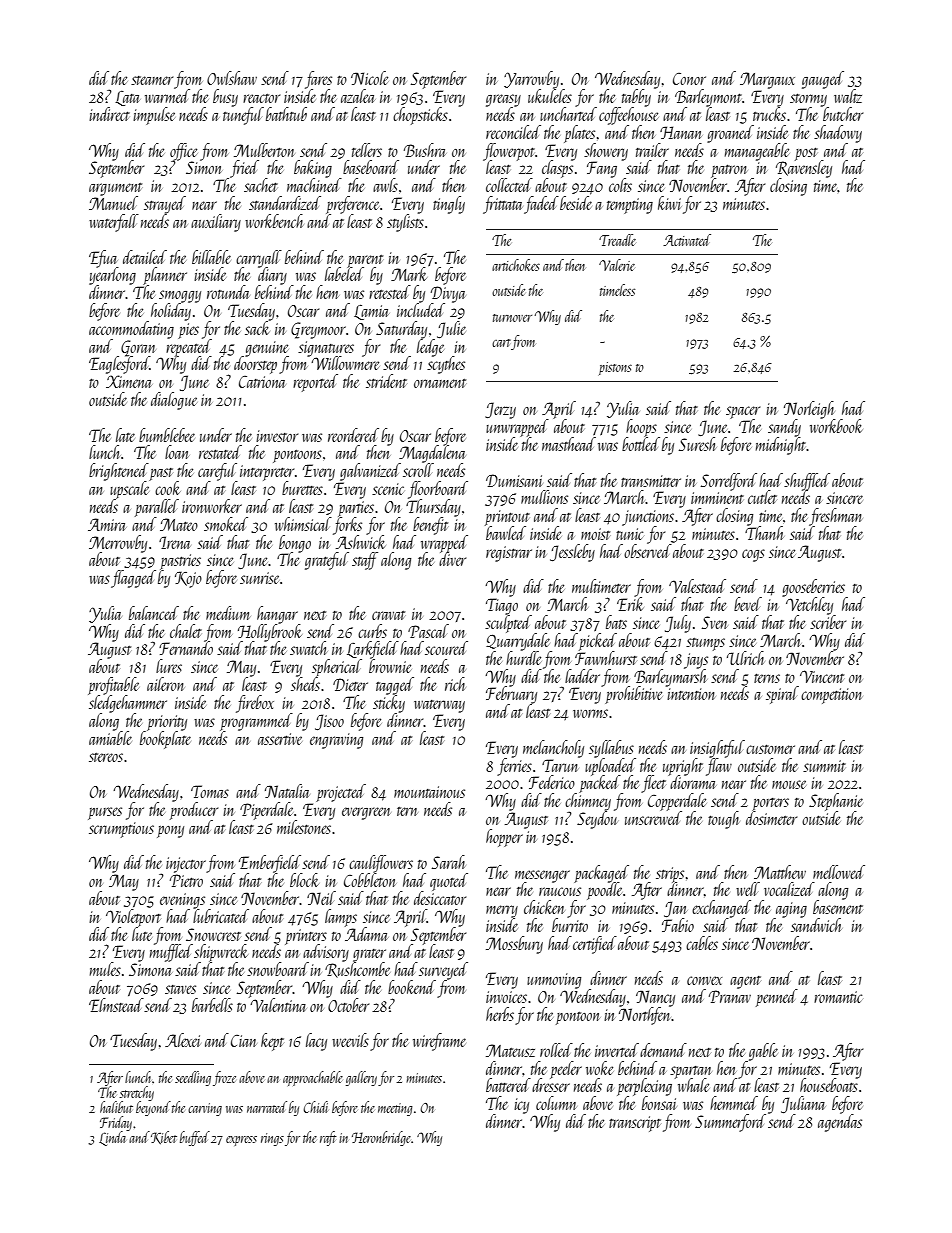 Image resolution: width=952 pixels, height=1233 pixels. What do you see at coordinates (195, 1138) in the screenshot?
I see `buffed` at bounding box center [195, 1138].
